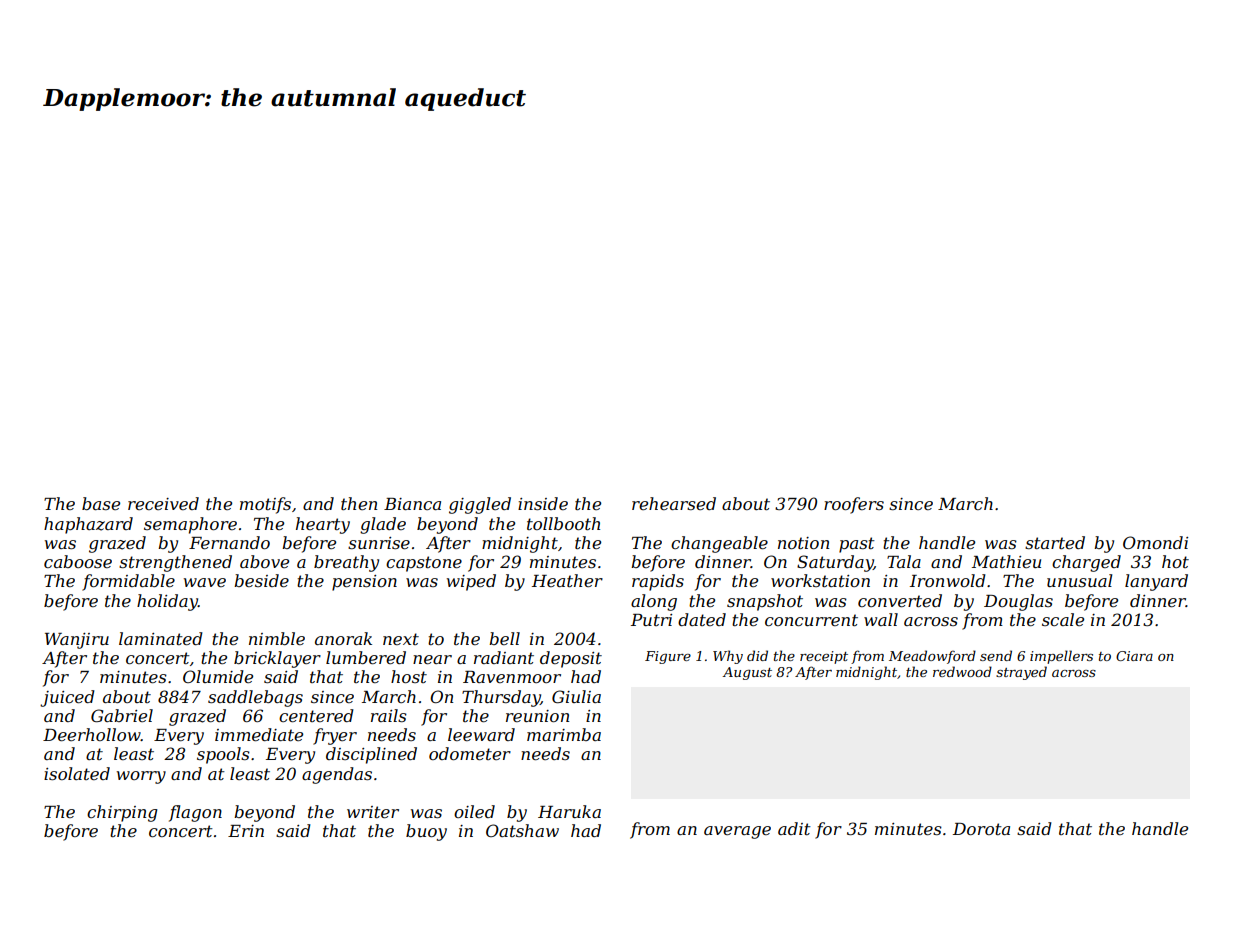 The height and width of the screenshot is (952, 1233). What do you see at coordinates (569, 811) in the screenshot?
I see `Haruka` at bounding box center [569, 811].
